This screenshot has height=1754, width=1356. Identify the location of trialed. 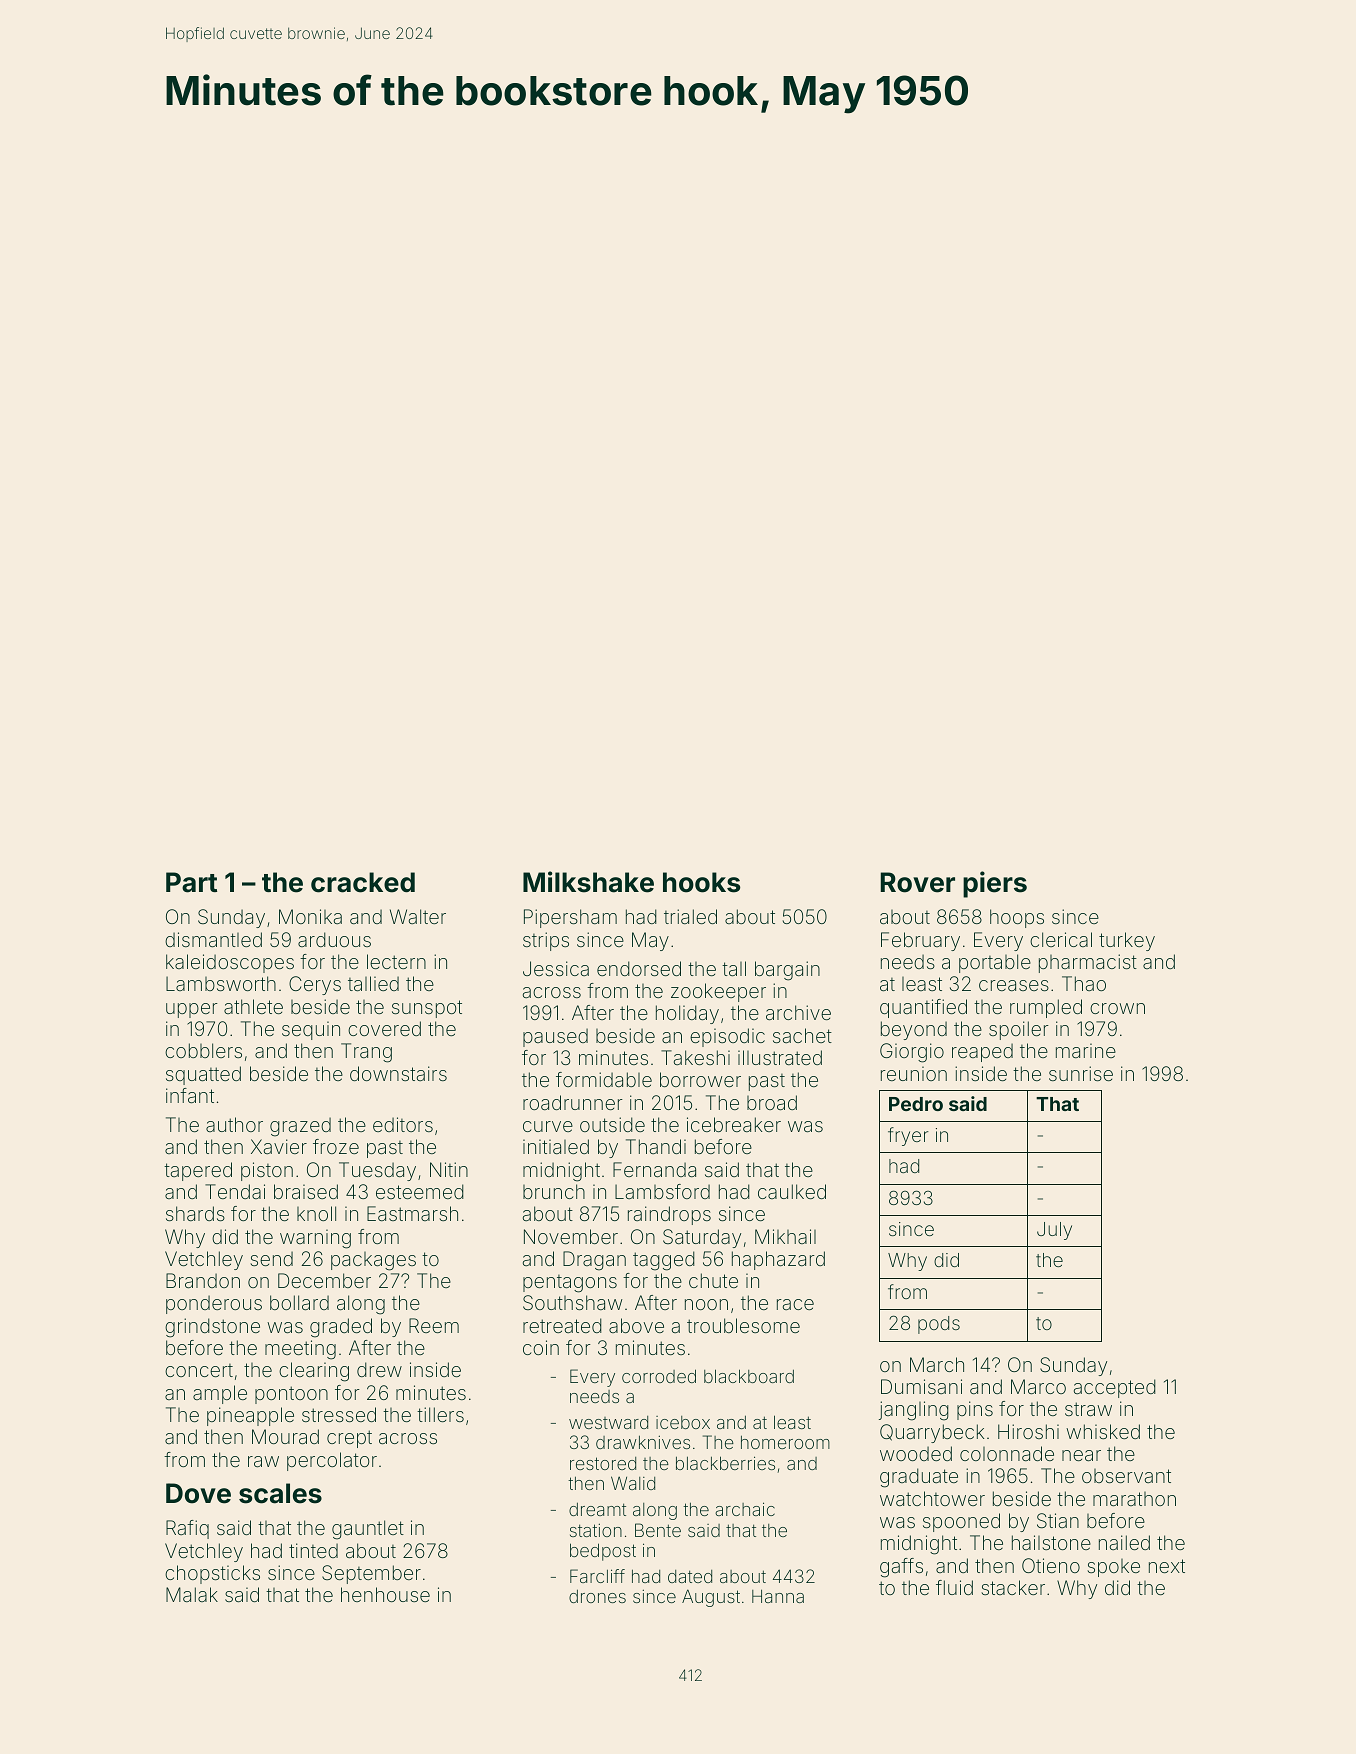
(690, 916).
